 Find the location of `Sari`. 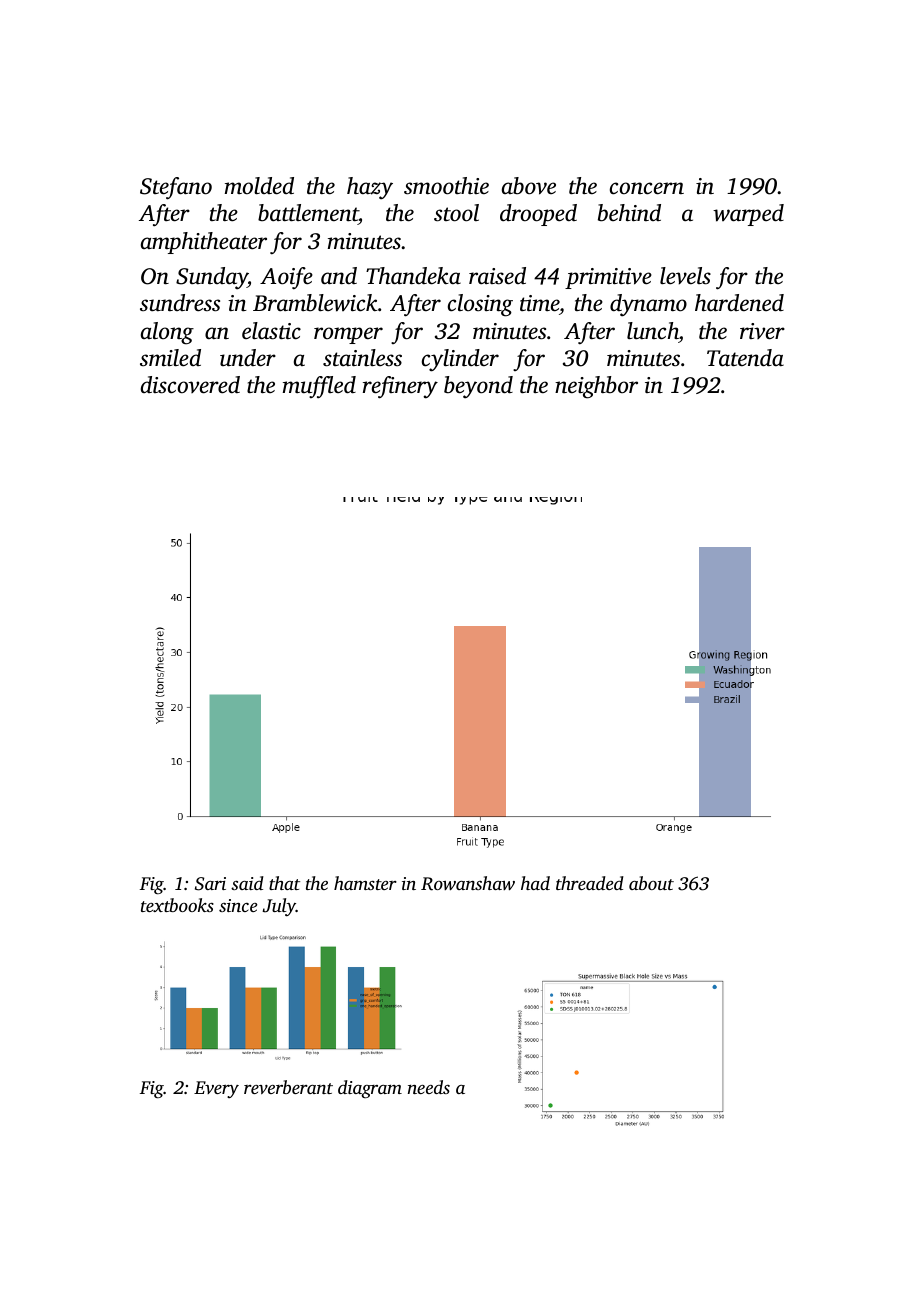

Sari is located at coordinates (210, 884).
